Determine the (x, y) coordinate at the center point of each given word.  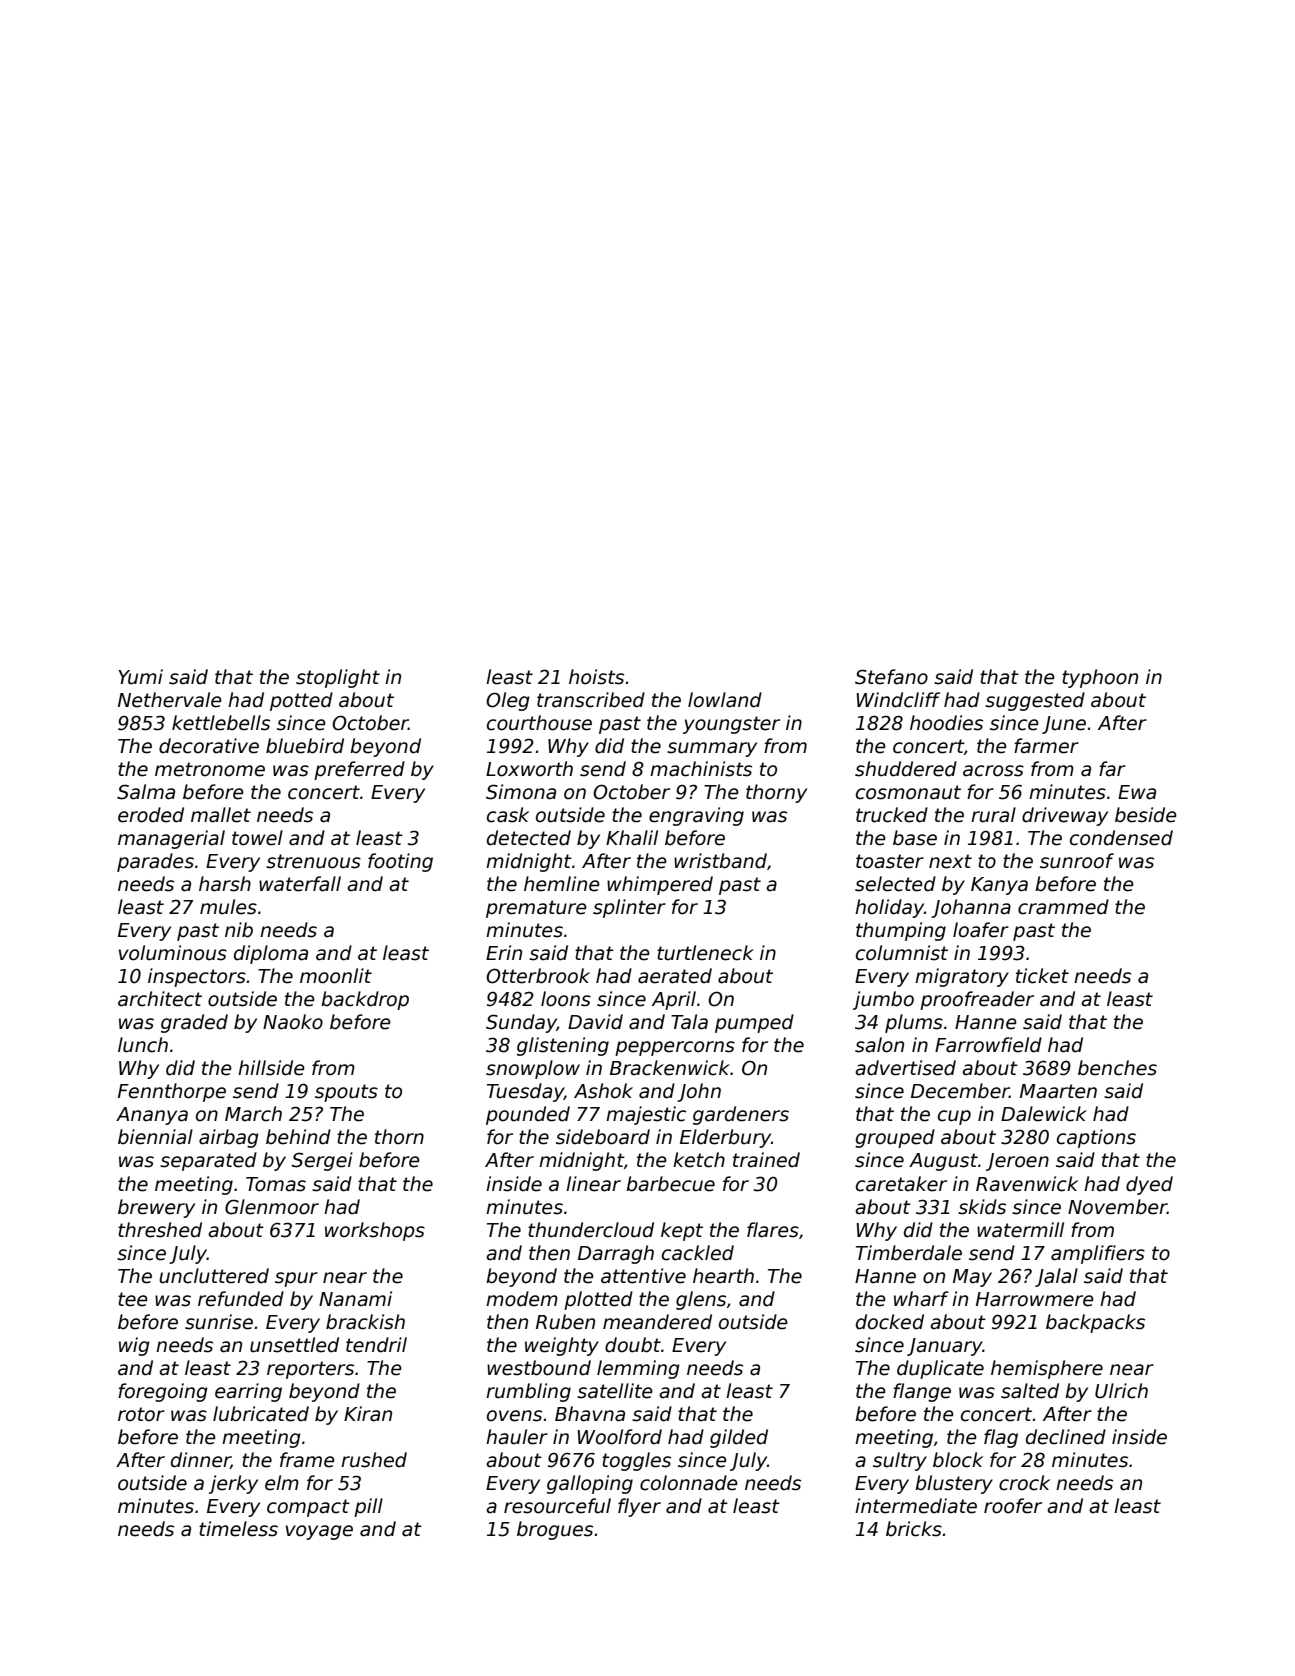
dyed (1149, 1185)
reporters (310, 1370)
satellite (615, 1391)
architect (160, 999)
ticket (1042, 976)
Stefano (891, 677)
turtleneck (705, 953)
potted (301, 701)
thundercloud (591, 1230)
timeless (238, 1529)
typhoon (1100, 678)
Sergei (322, 1161)
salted (1030, 1391)
